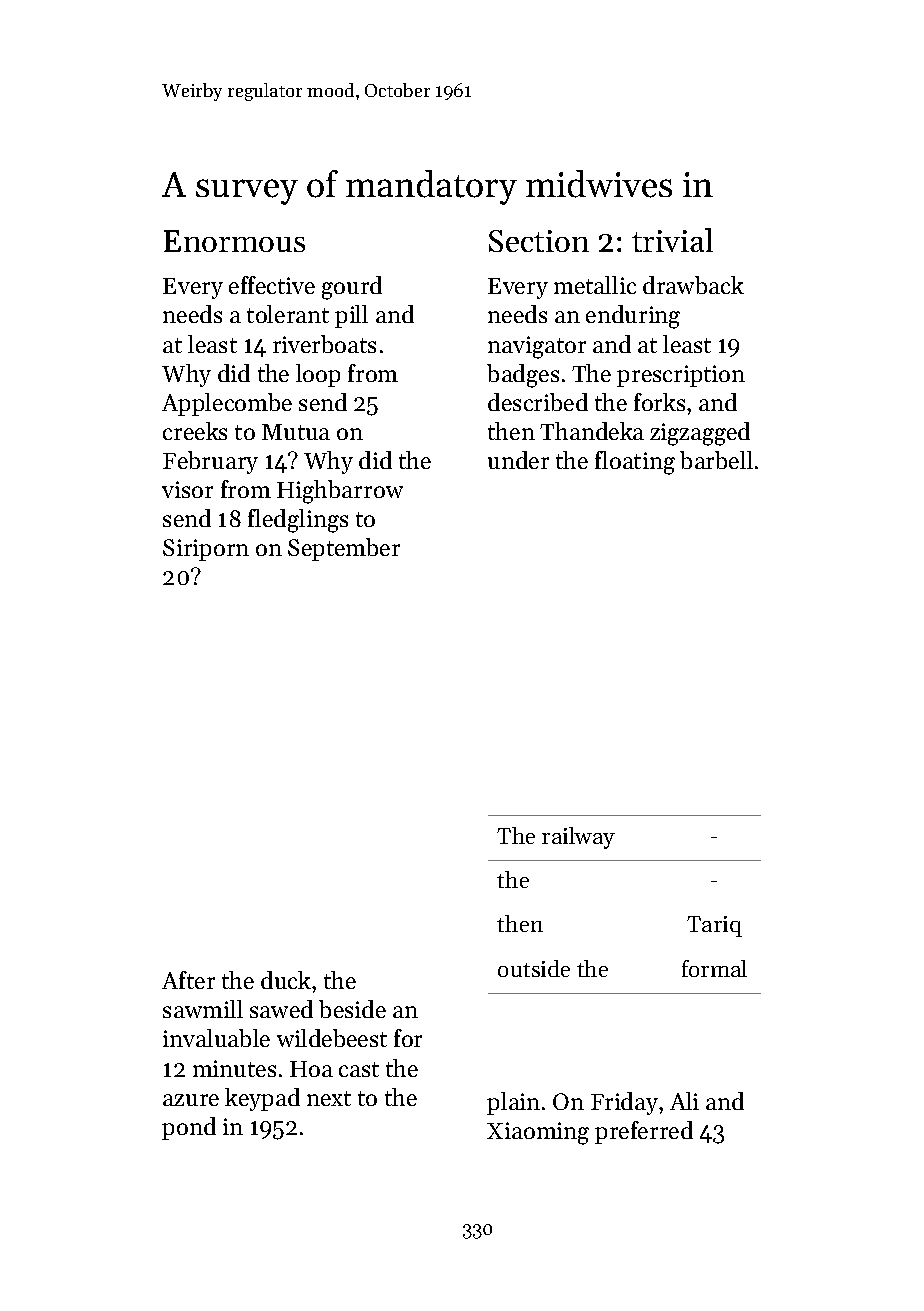 The height and width of the screenshot is (1311, 924). What do you see at coordinates (340, 492) in the screenshot?
I see `Highbarrow` at bounding box center [340, 492].
